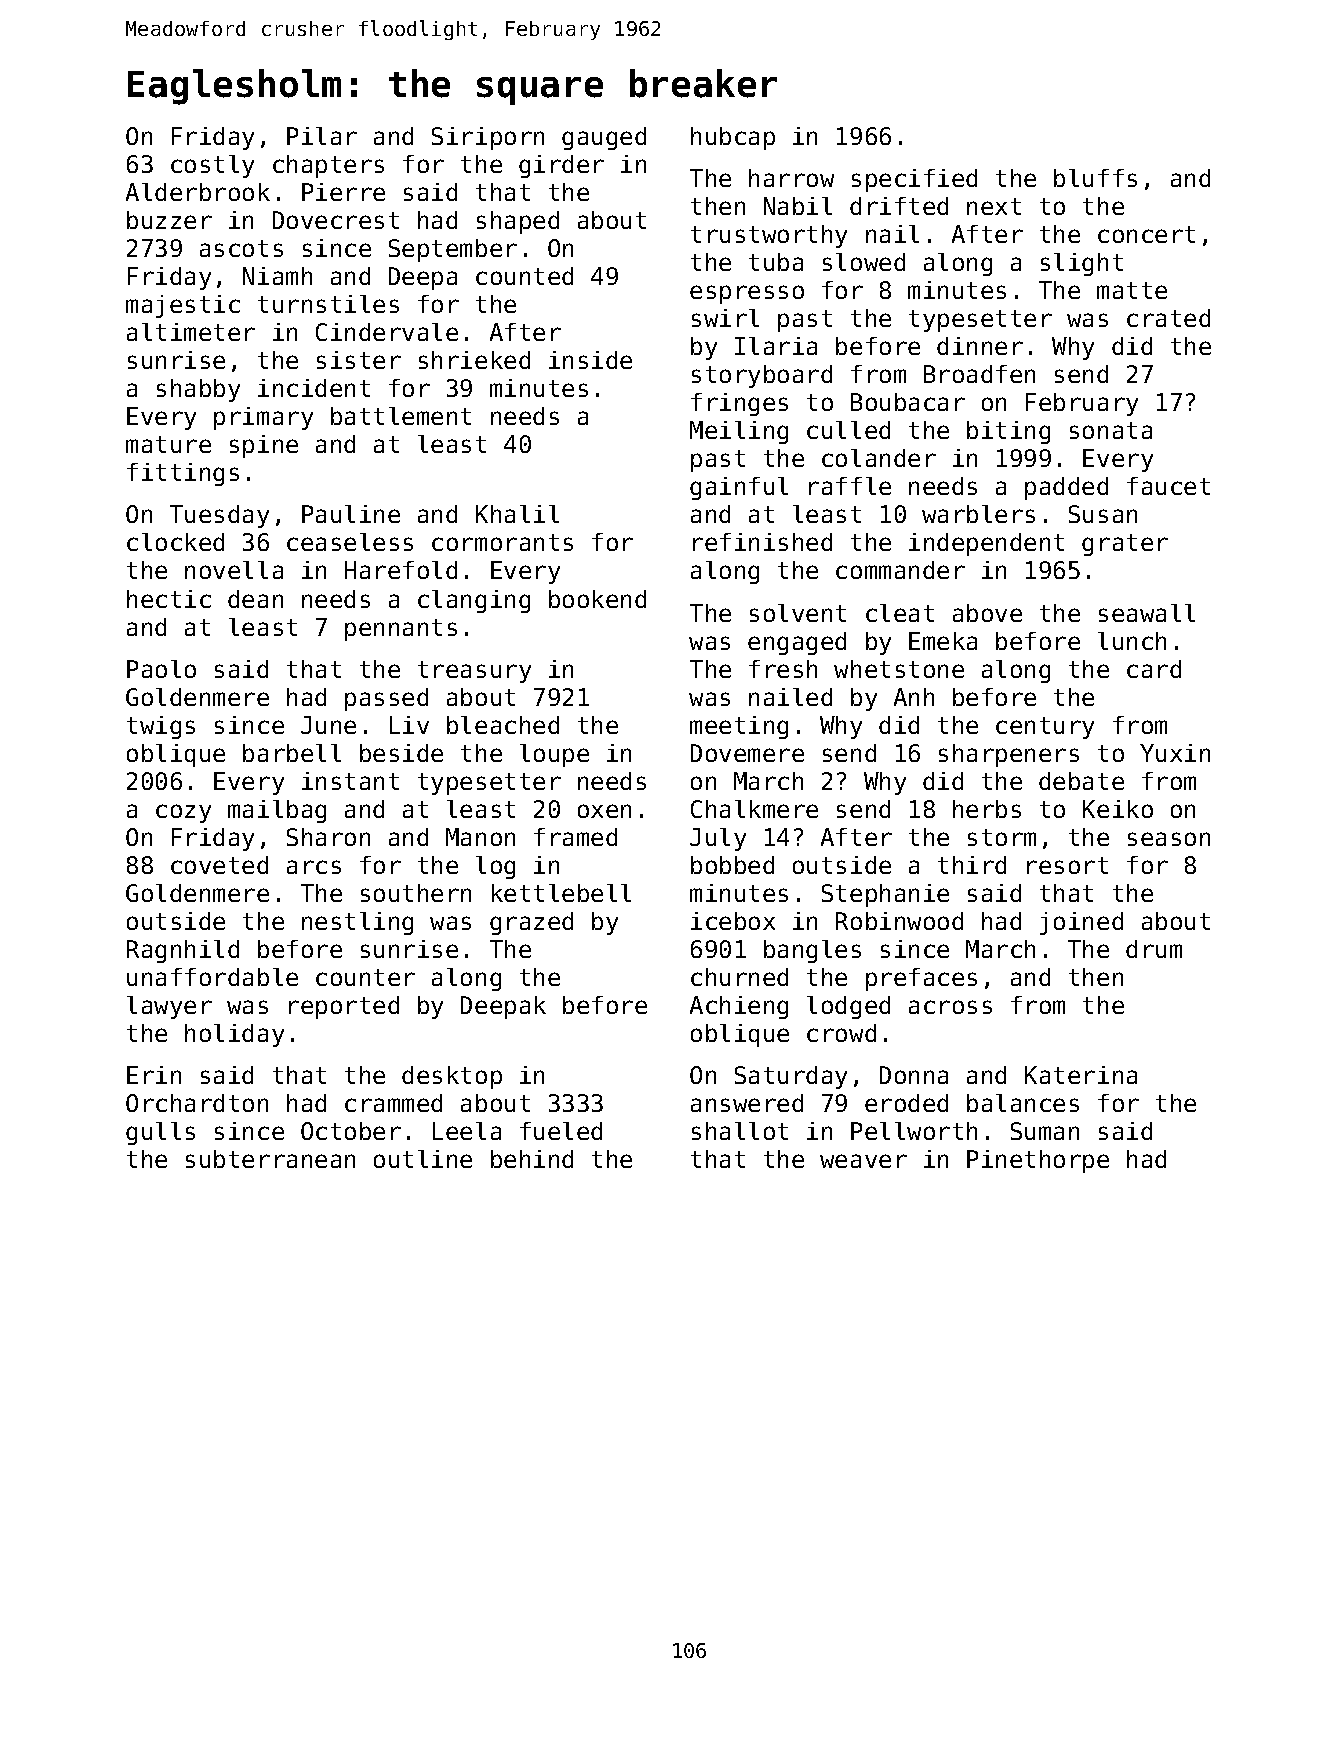  What do you see at coordinates (978, 514) in the page?
I see `warblers` at bounding box center [978, 514].
